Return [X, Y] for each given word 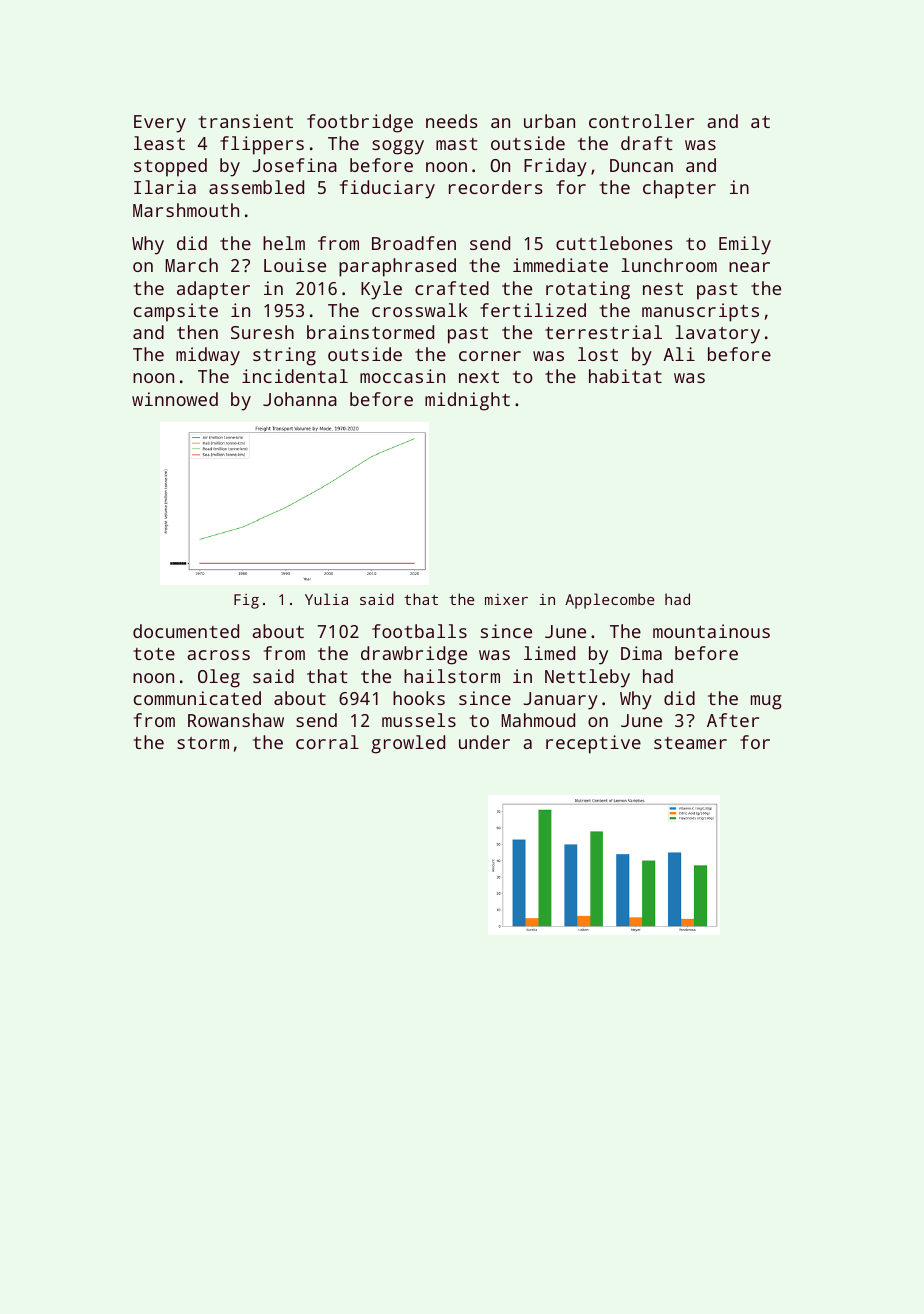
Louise [295, 265]
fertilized [533, 310]
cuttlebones [614, 243]
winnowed [175, 399]
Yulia [326, 599]
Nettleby [587, 678]
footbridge [360, 123]
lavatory [717, 334]
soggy [398, 147]
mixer [506, 599]
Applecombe [610, 601]
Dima [641, 653]
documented [186, 631]
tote [154, 654]
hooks [419, 698]
